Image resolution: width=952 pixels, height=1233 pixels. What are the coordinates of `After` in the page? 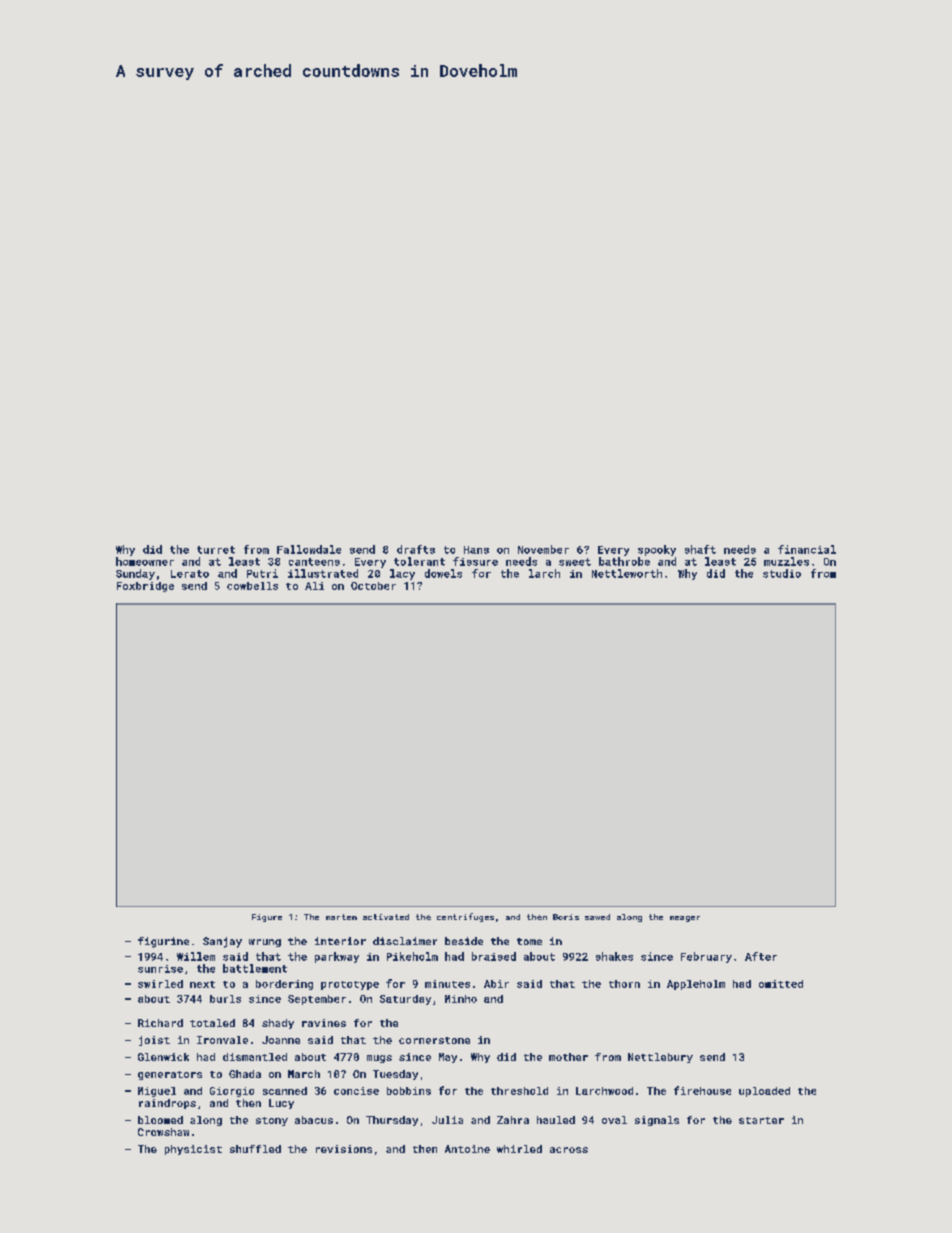 It's located at (761, 956).
